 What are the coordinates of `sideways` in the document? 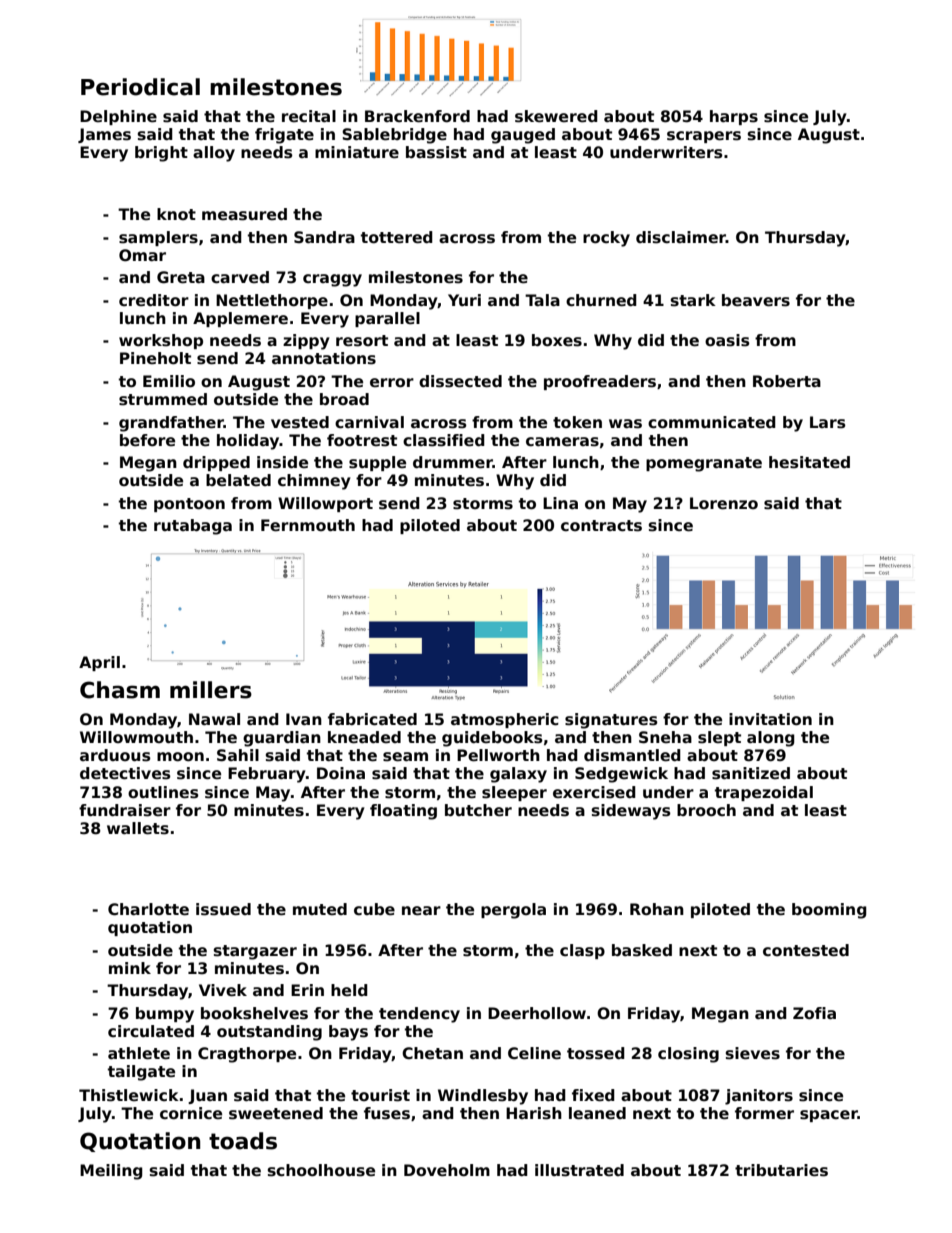 It's located at (631, 812).
